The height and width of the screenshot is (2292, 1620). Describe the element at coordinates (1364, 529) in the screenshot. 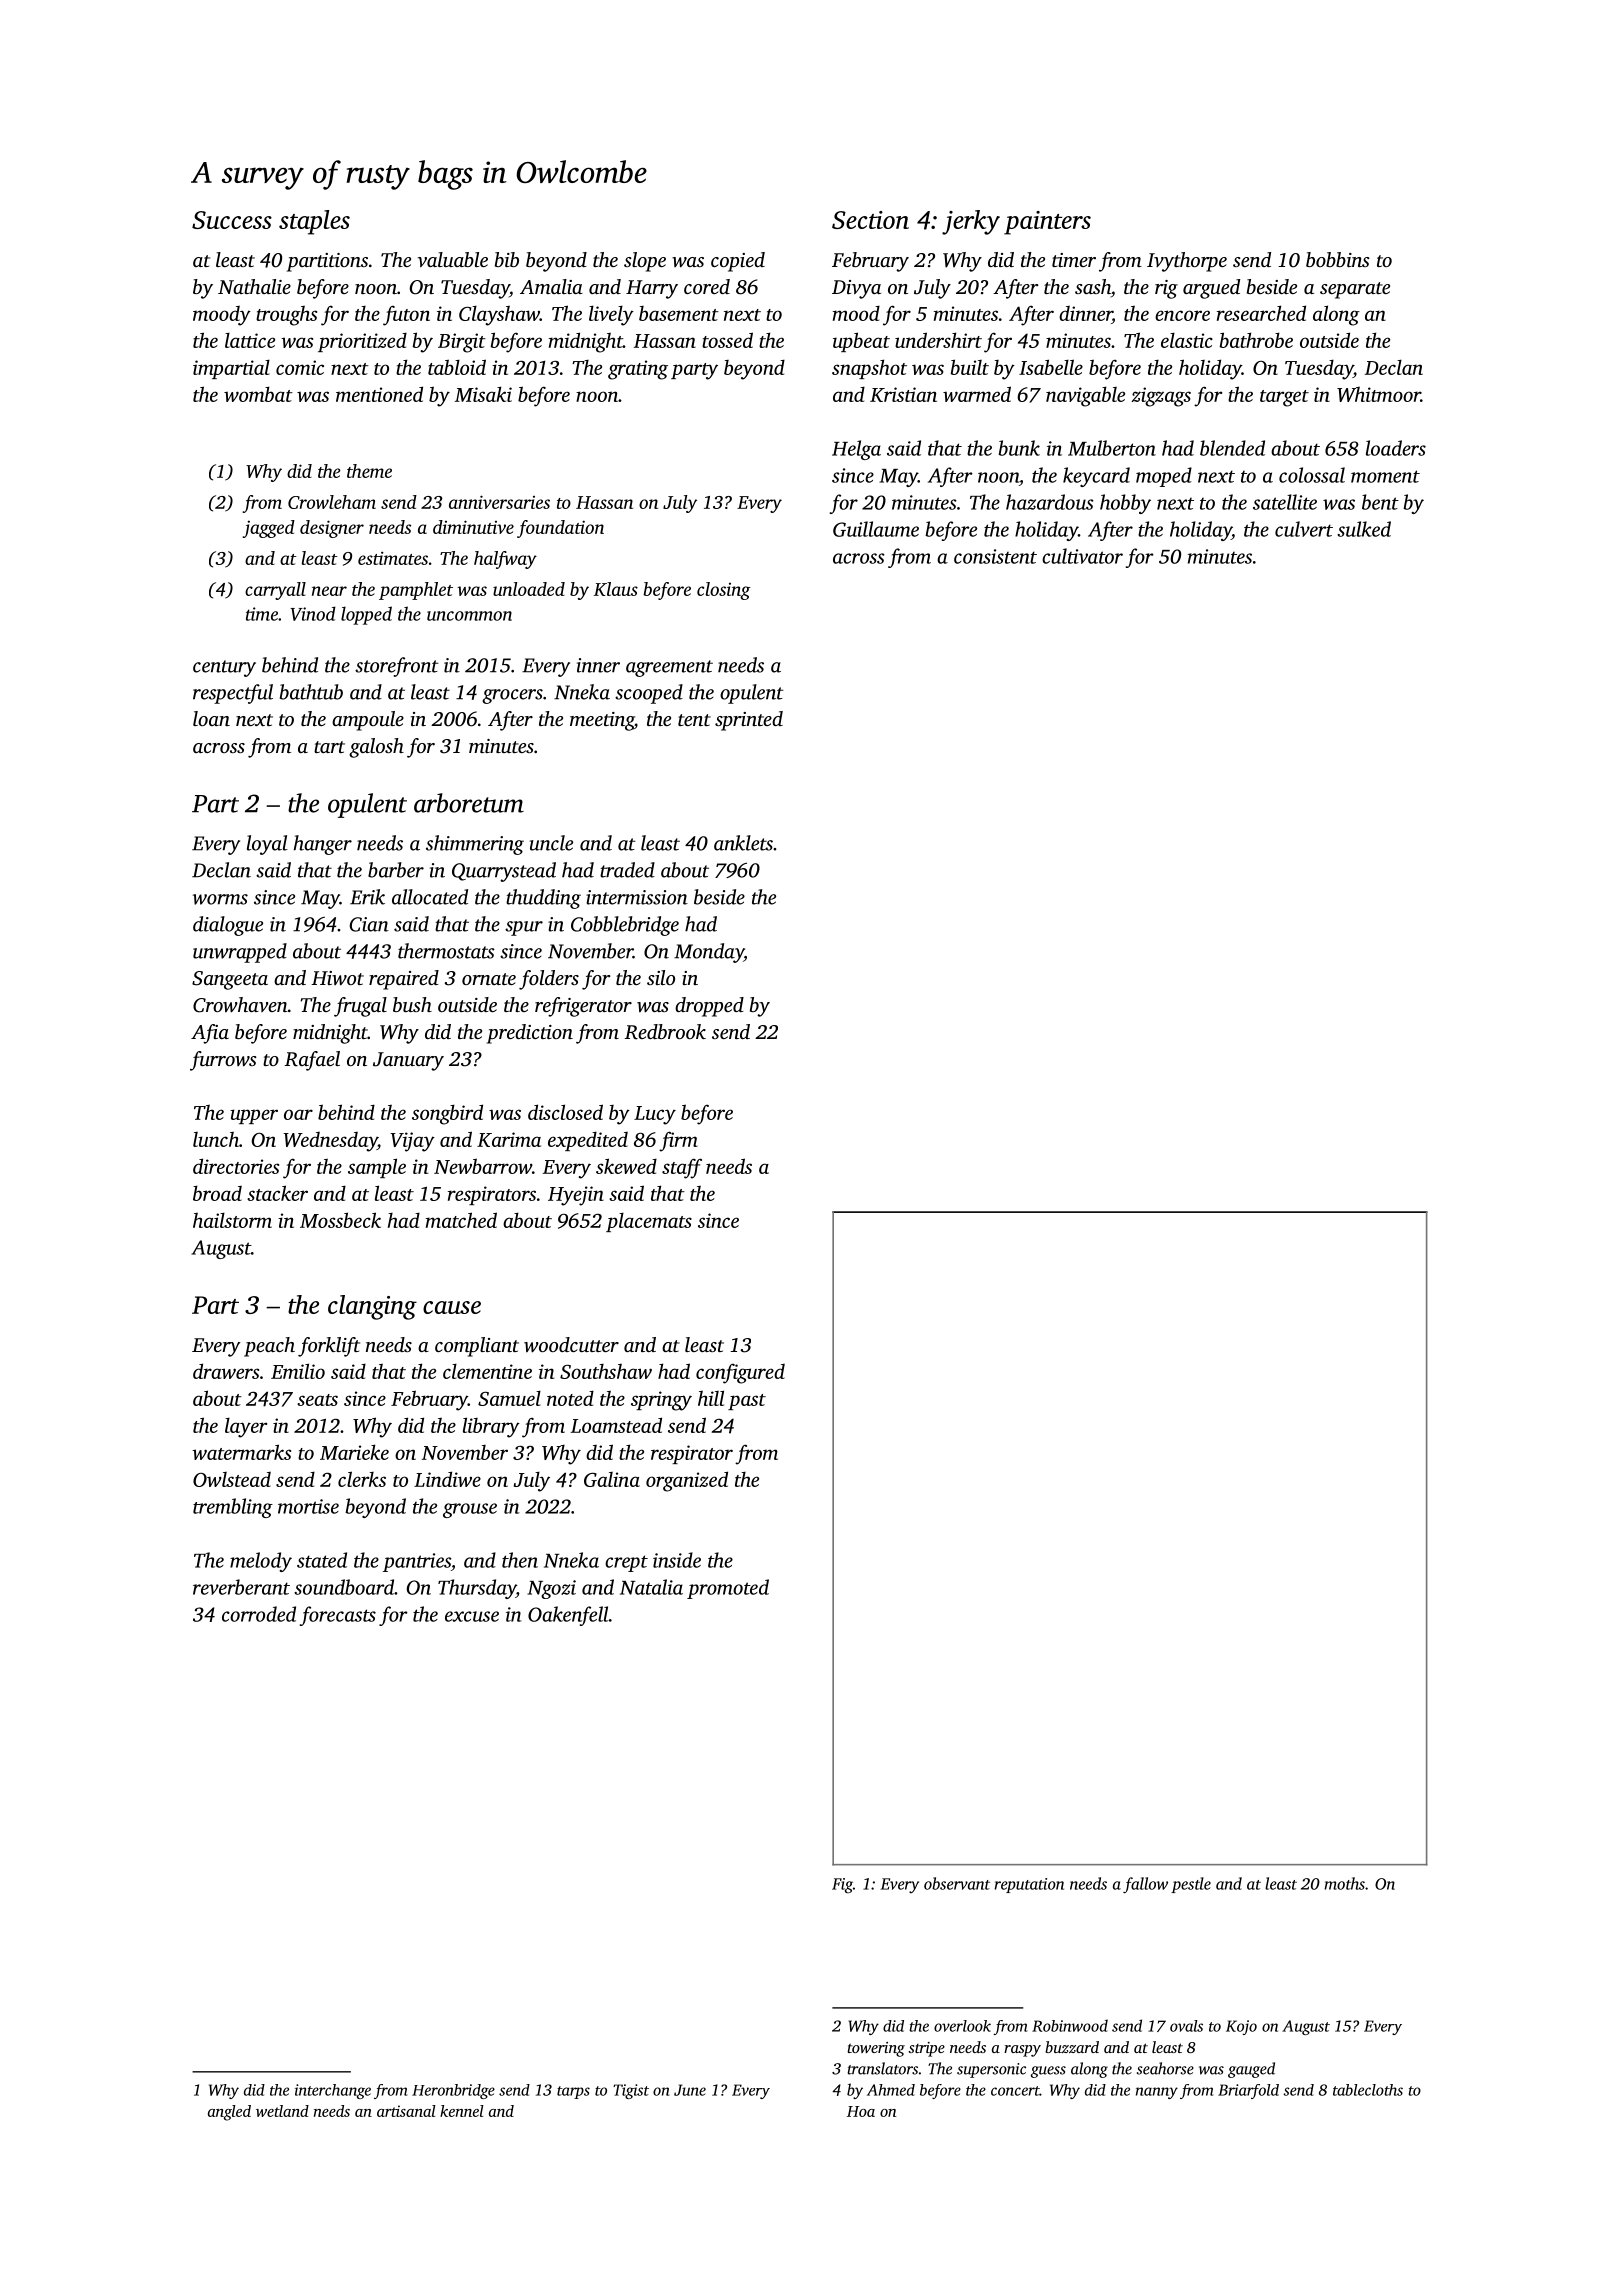

I see `sulked` at that location.
